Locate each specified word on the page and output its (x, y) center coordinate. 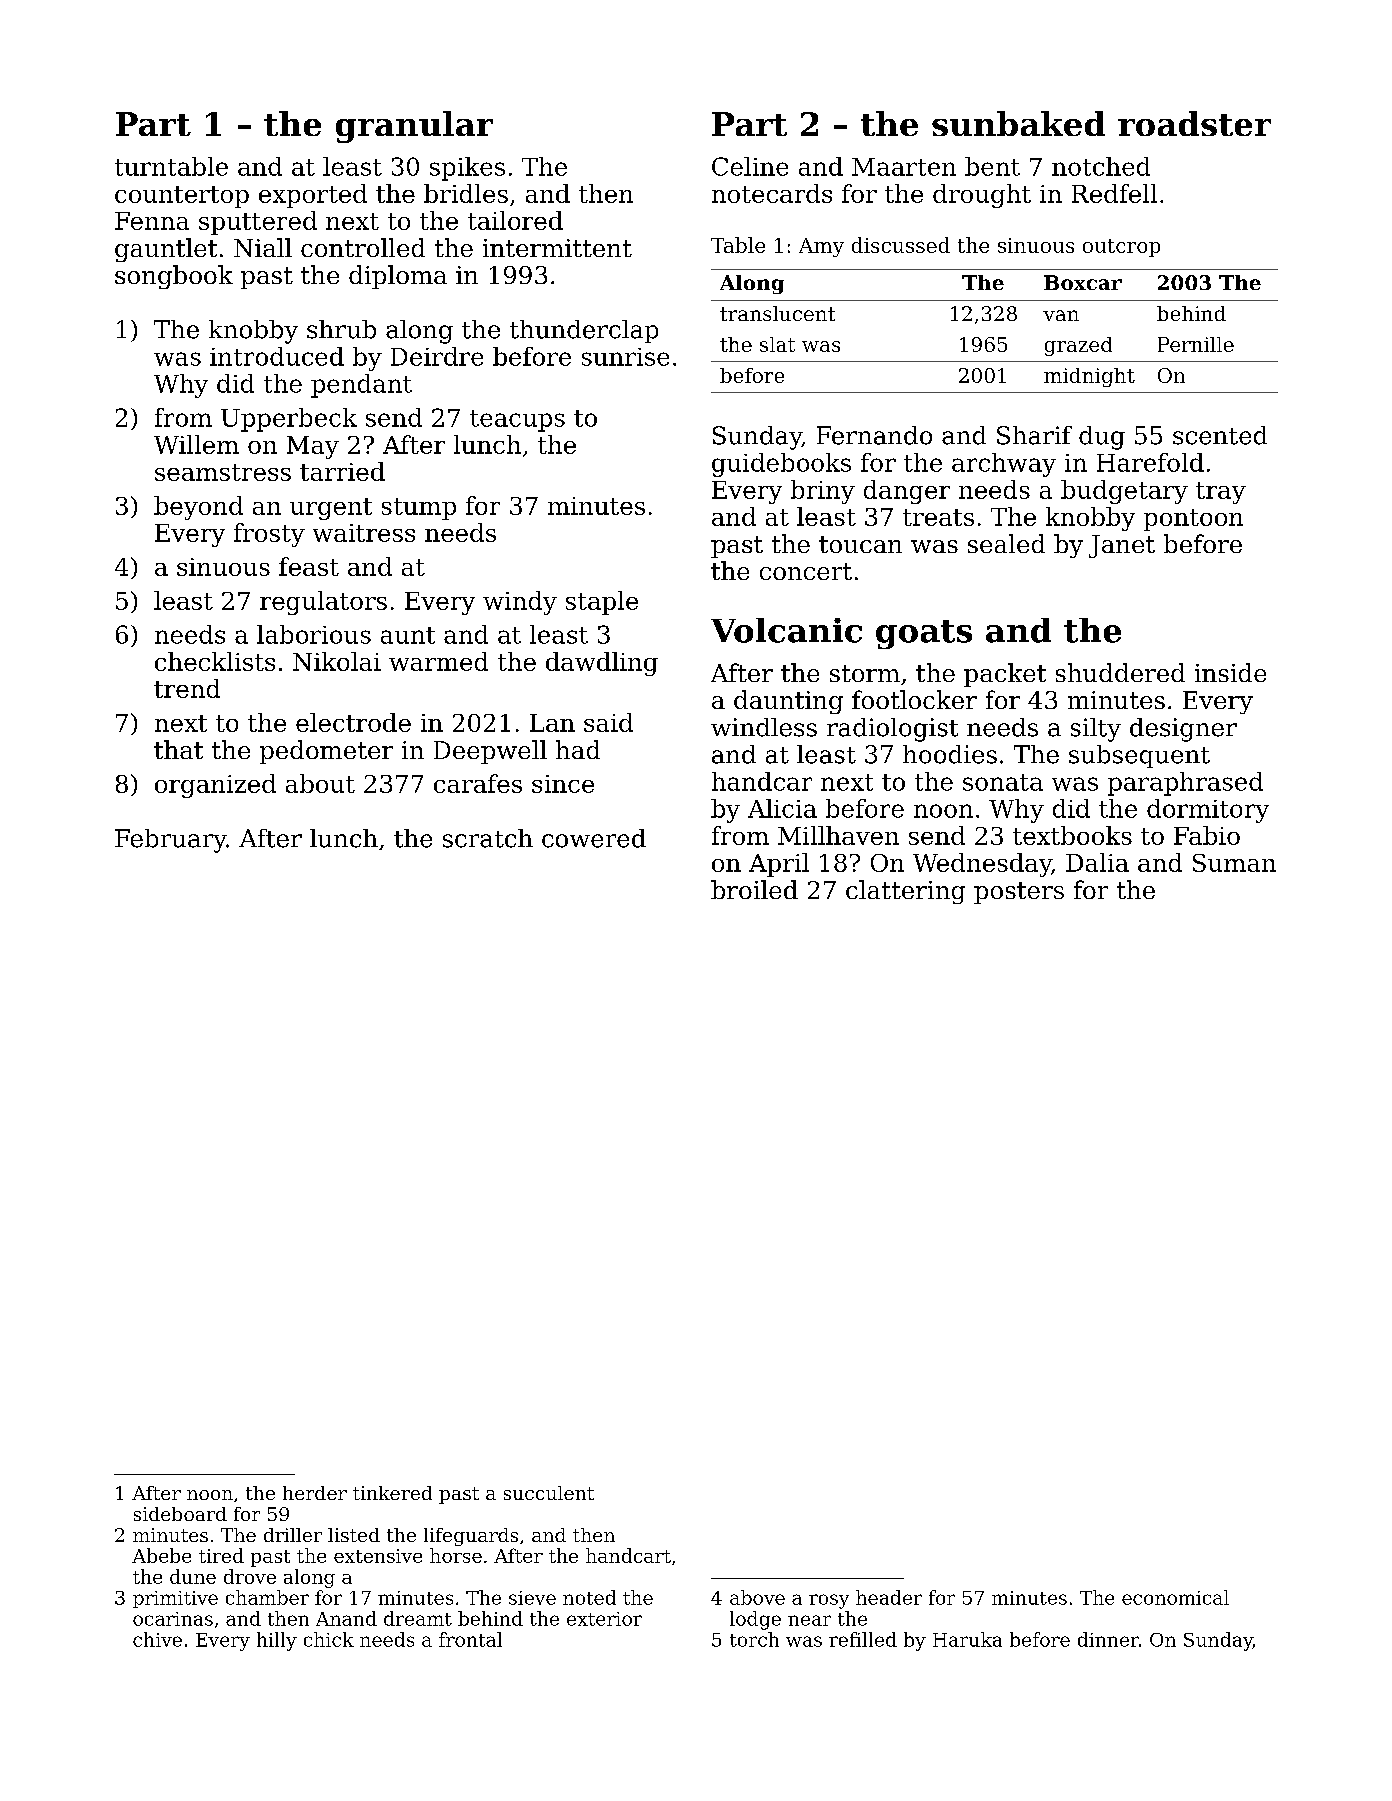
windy (520, 603)
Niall (263, 247)
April (779, 865)
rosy (829, 1601)
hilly (277, 1641)
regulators (323, 603)
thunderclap (584, 331)
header (889, 1597)
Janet (1122, 546)
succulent (549, 1493)
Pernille (1196, 344)
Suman (1234, 863)
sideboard (180, 1514)
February (171, 841)
